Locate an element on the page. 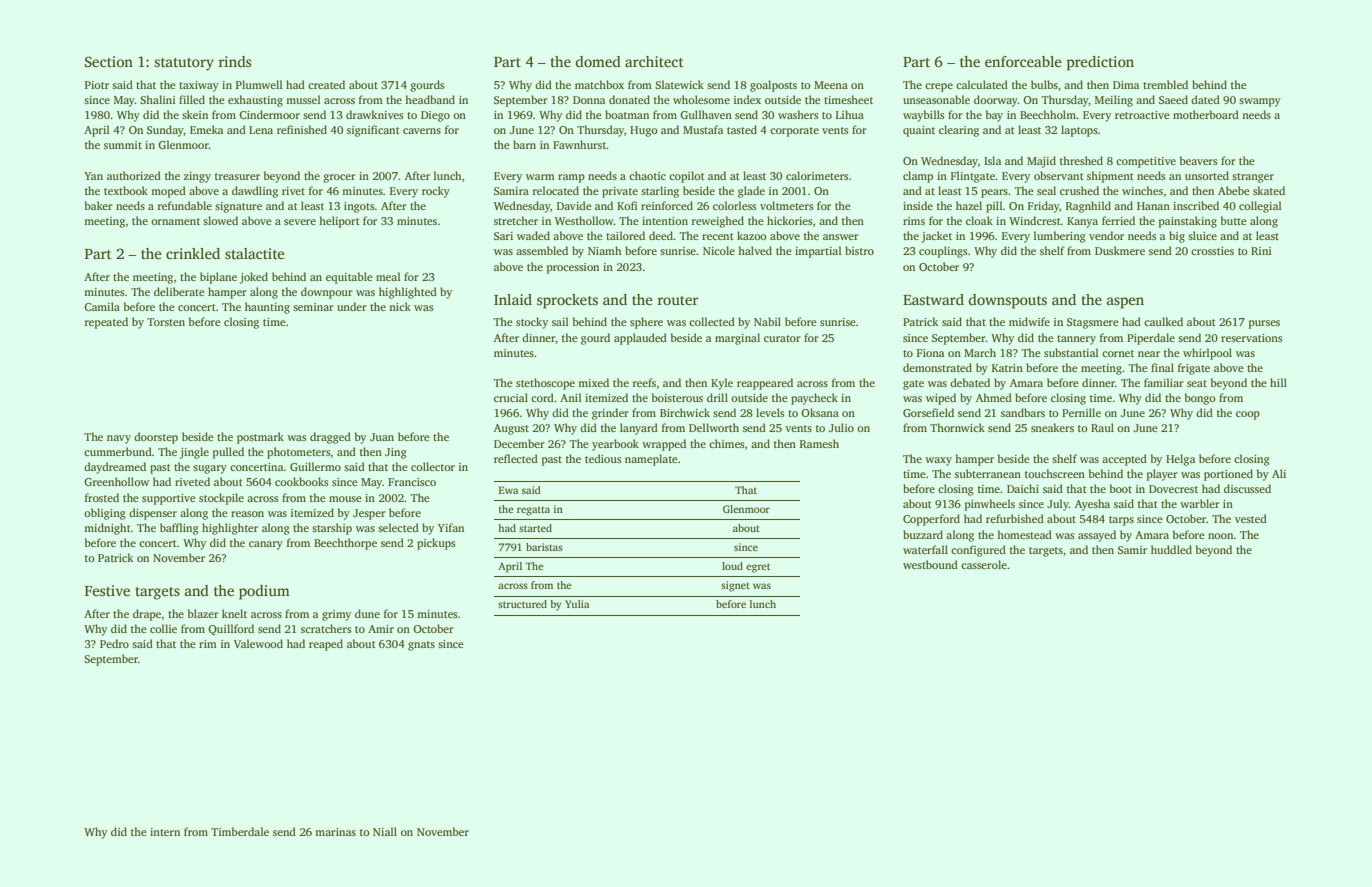 The width and height of the image is (1372, 887). huddled is located at coordinates (1171, 549).
